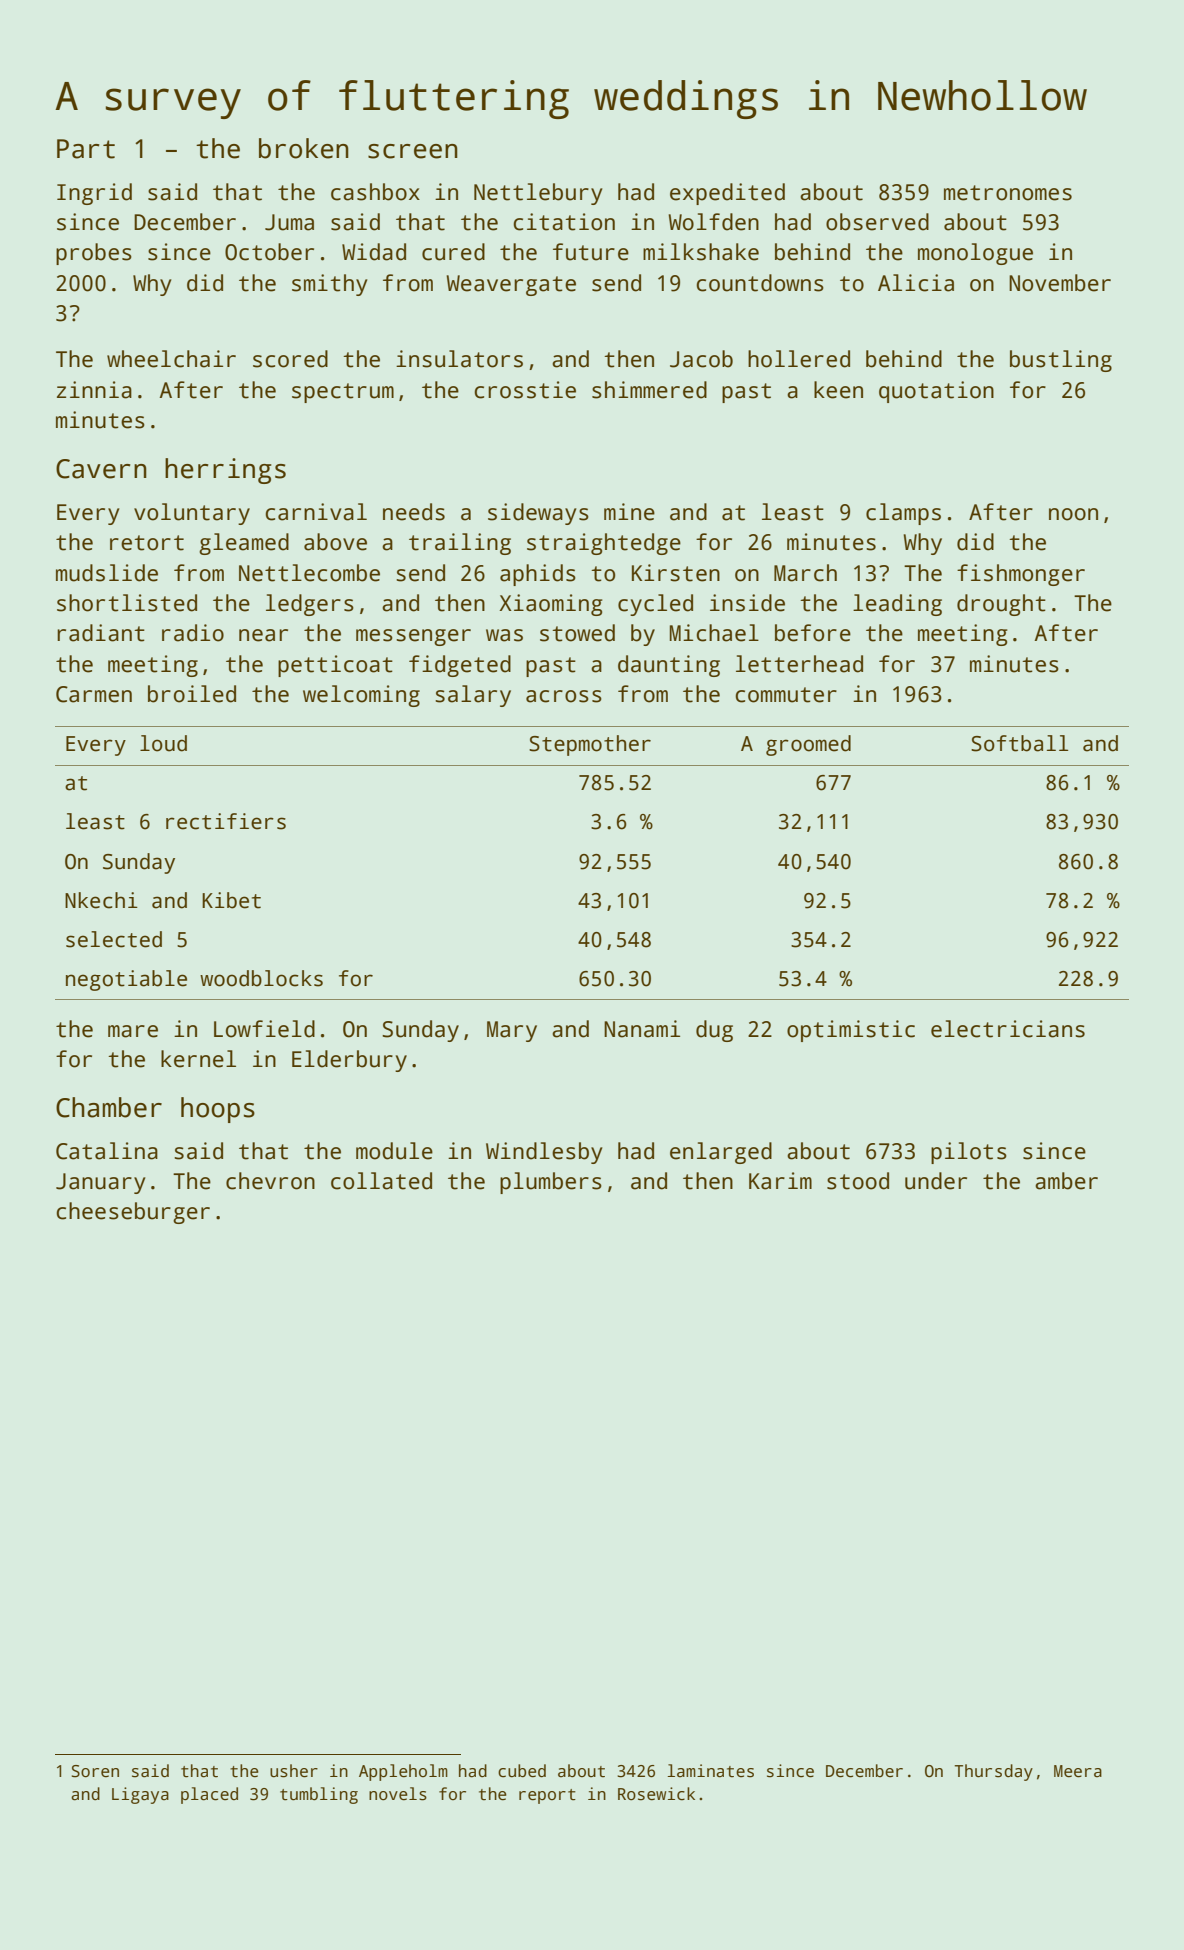 This document has width=1184, height=1950. What do you see at coordinates (551, 1183) in the document?
I see `plumbers` at bounding box center [551, 1183].
